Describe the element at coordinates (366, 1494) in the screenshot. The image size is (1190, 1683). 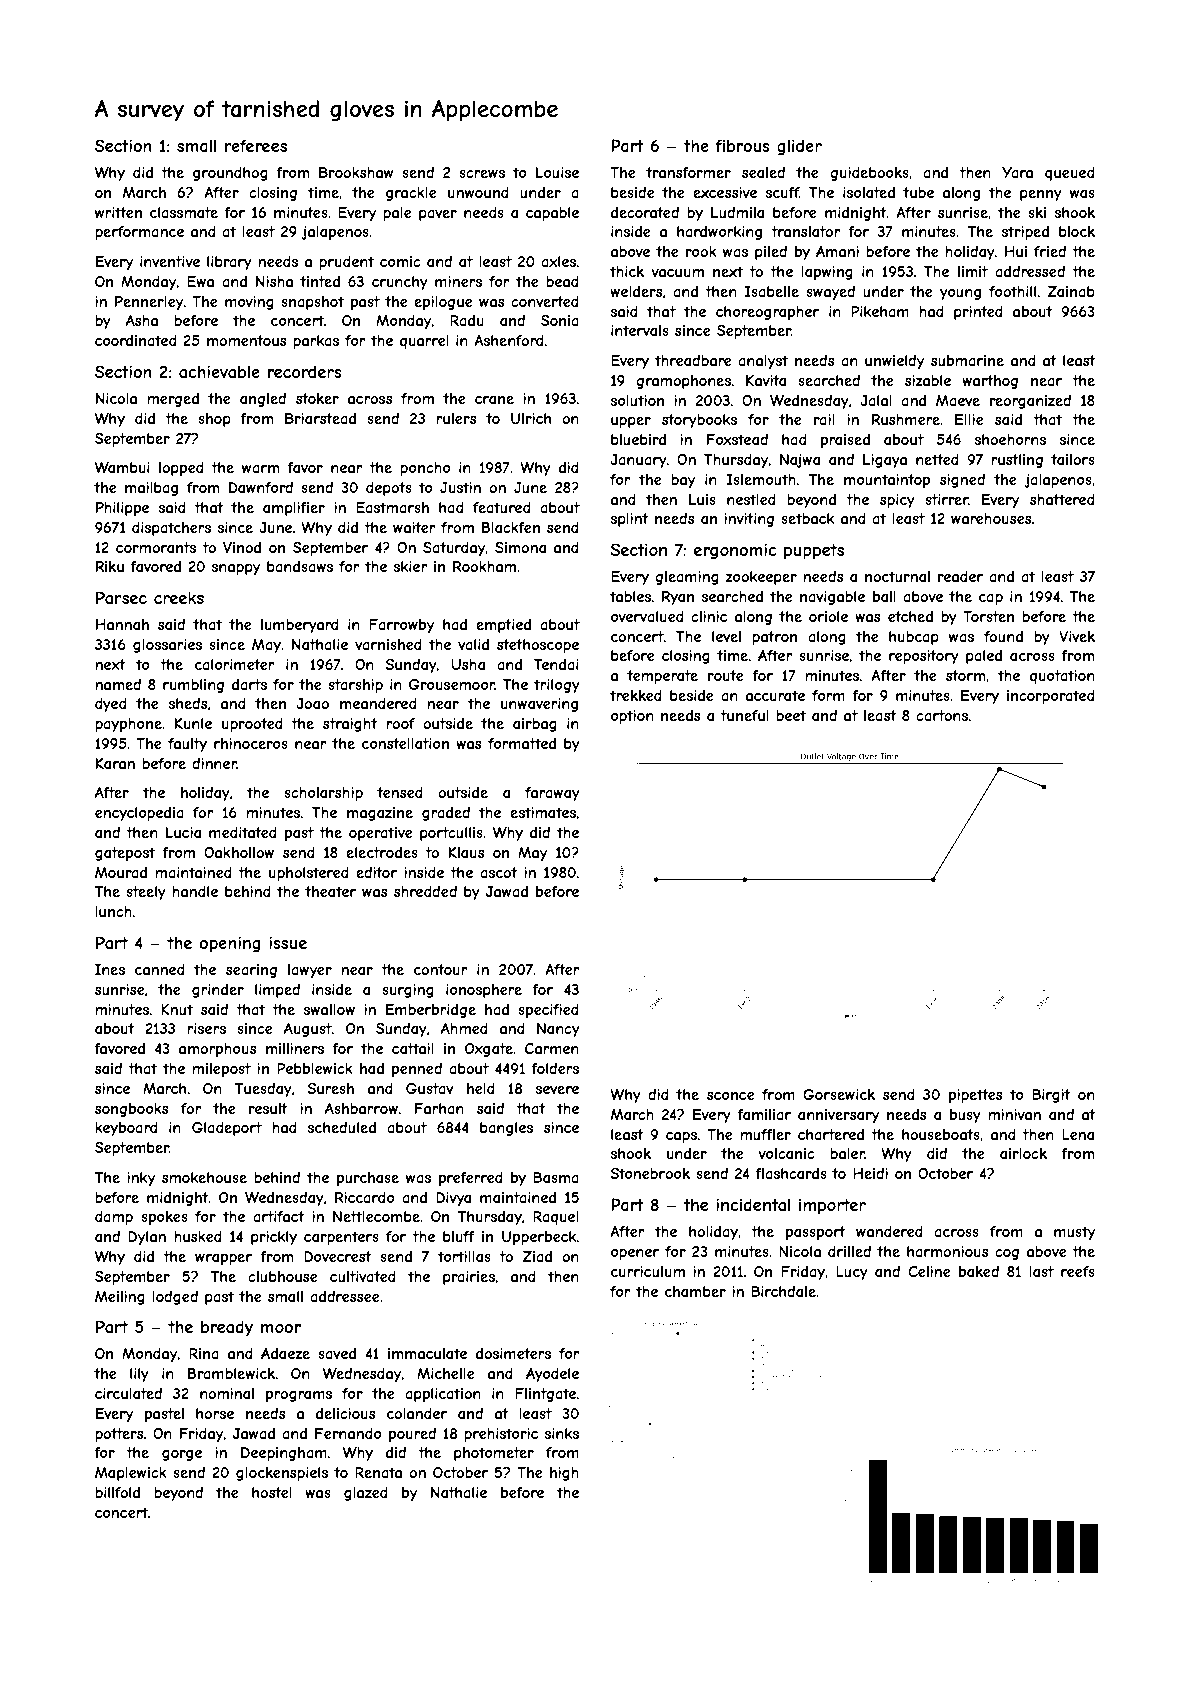
I see `glazed` at that location.
